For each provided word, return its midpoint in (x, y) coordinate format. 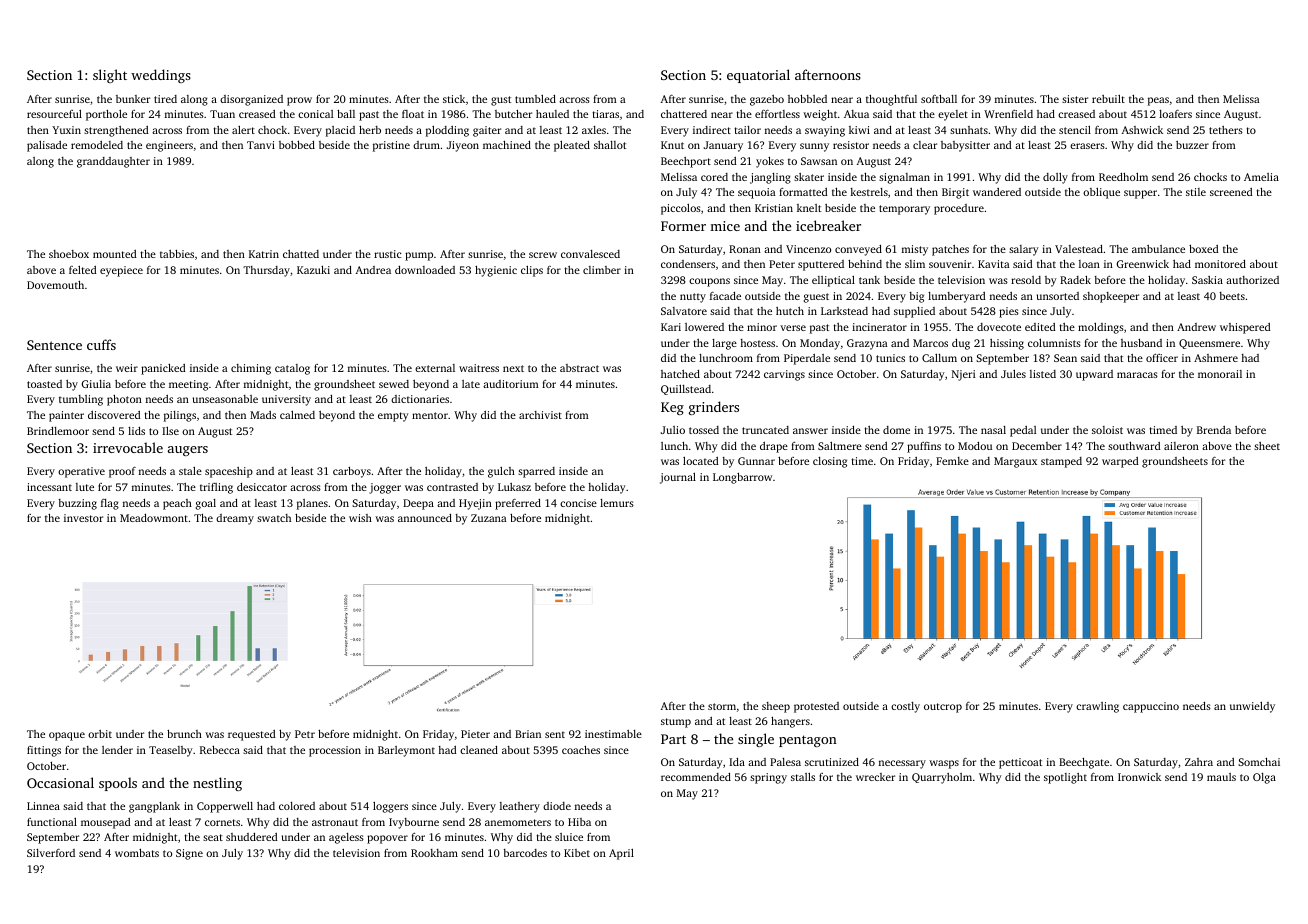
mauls (1221, 777)
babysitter (965, 146)
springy (768, 778)
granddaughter (113, 162)
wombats (137, 853)
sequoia (757, 193)
